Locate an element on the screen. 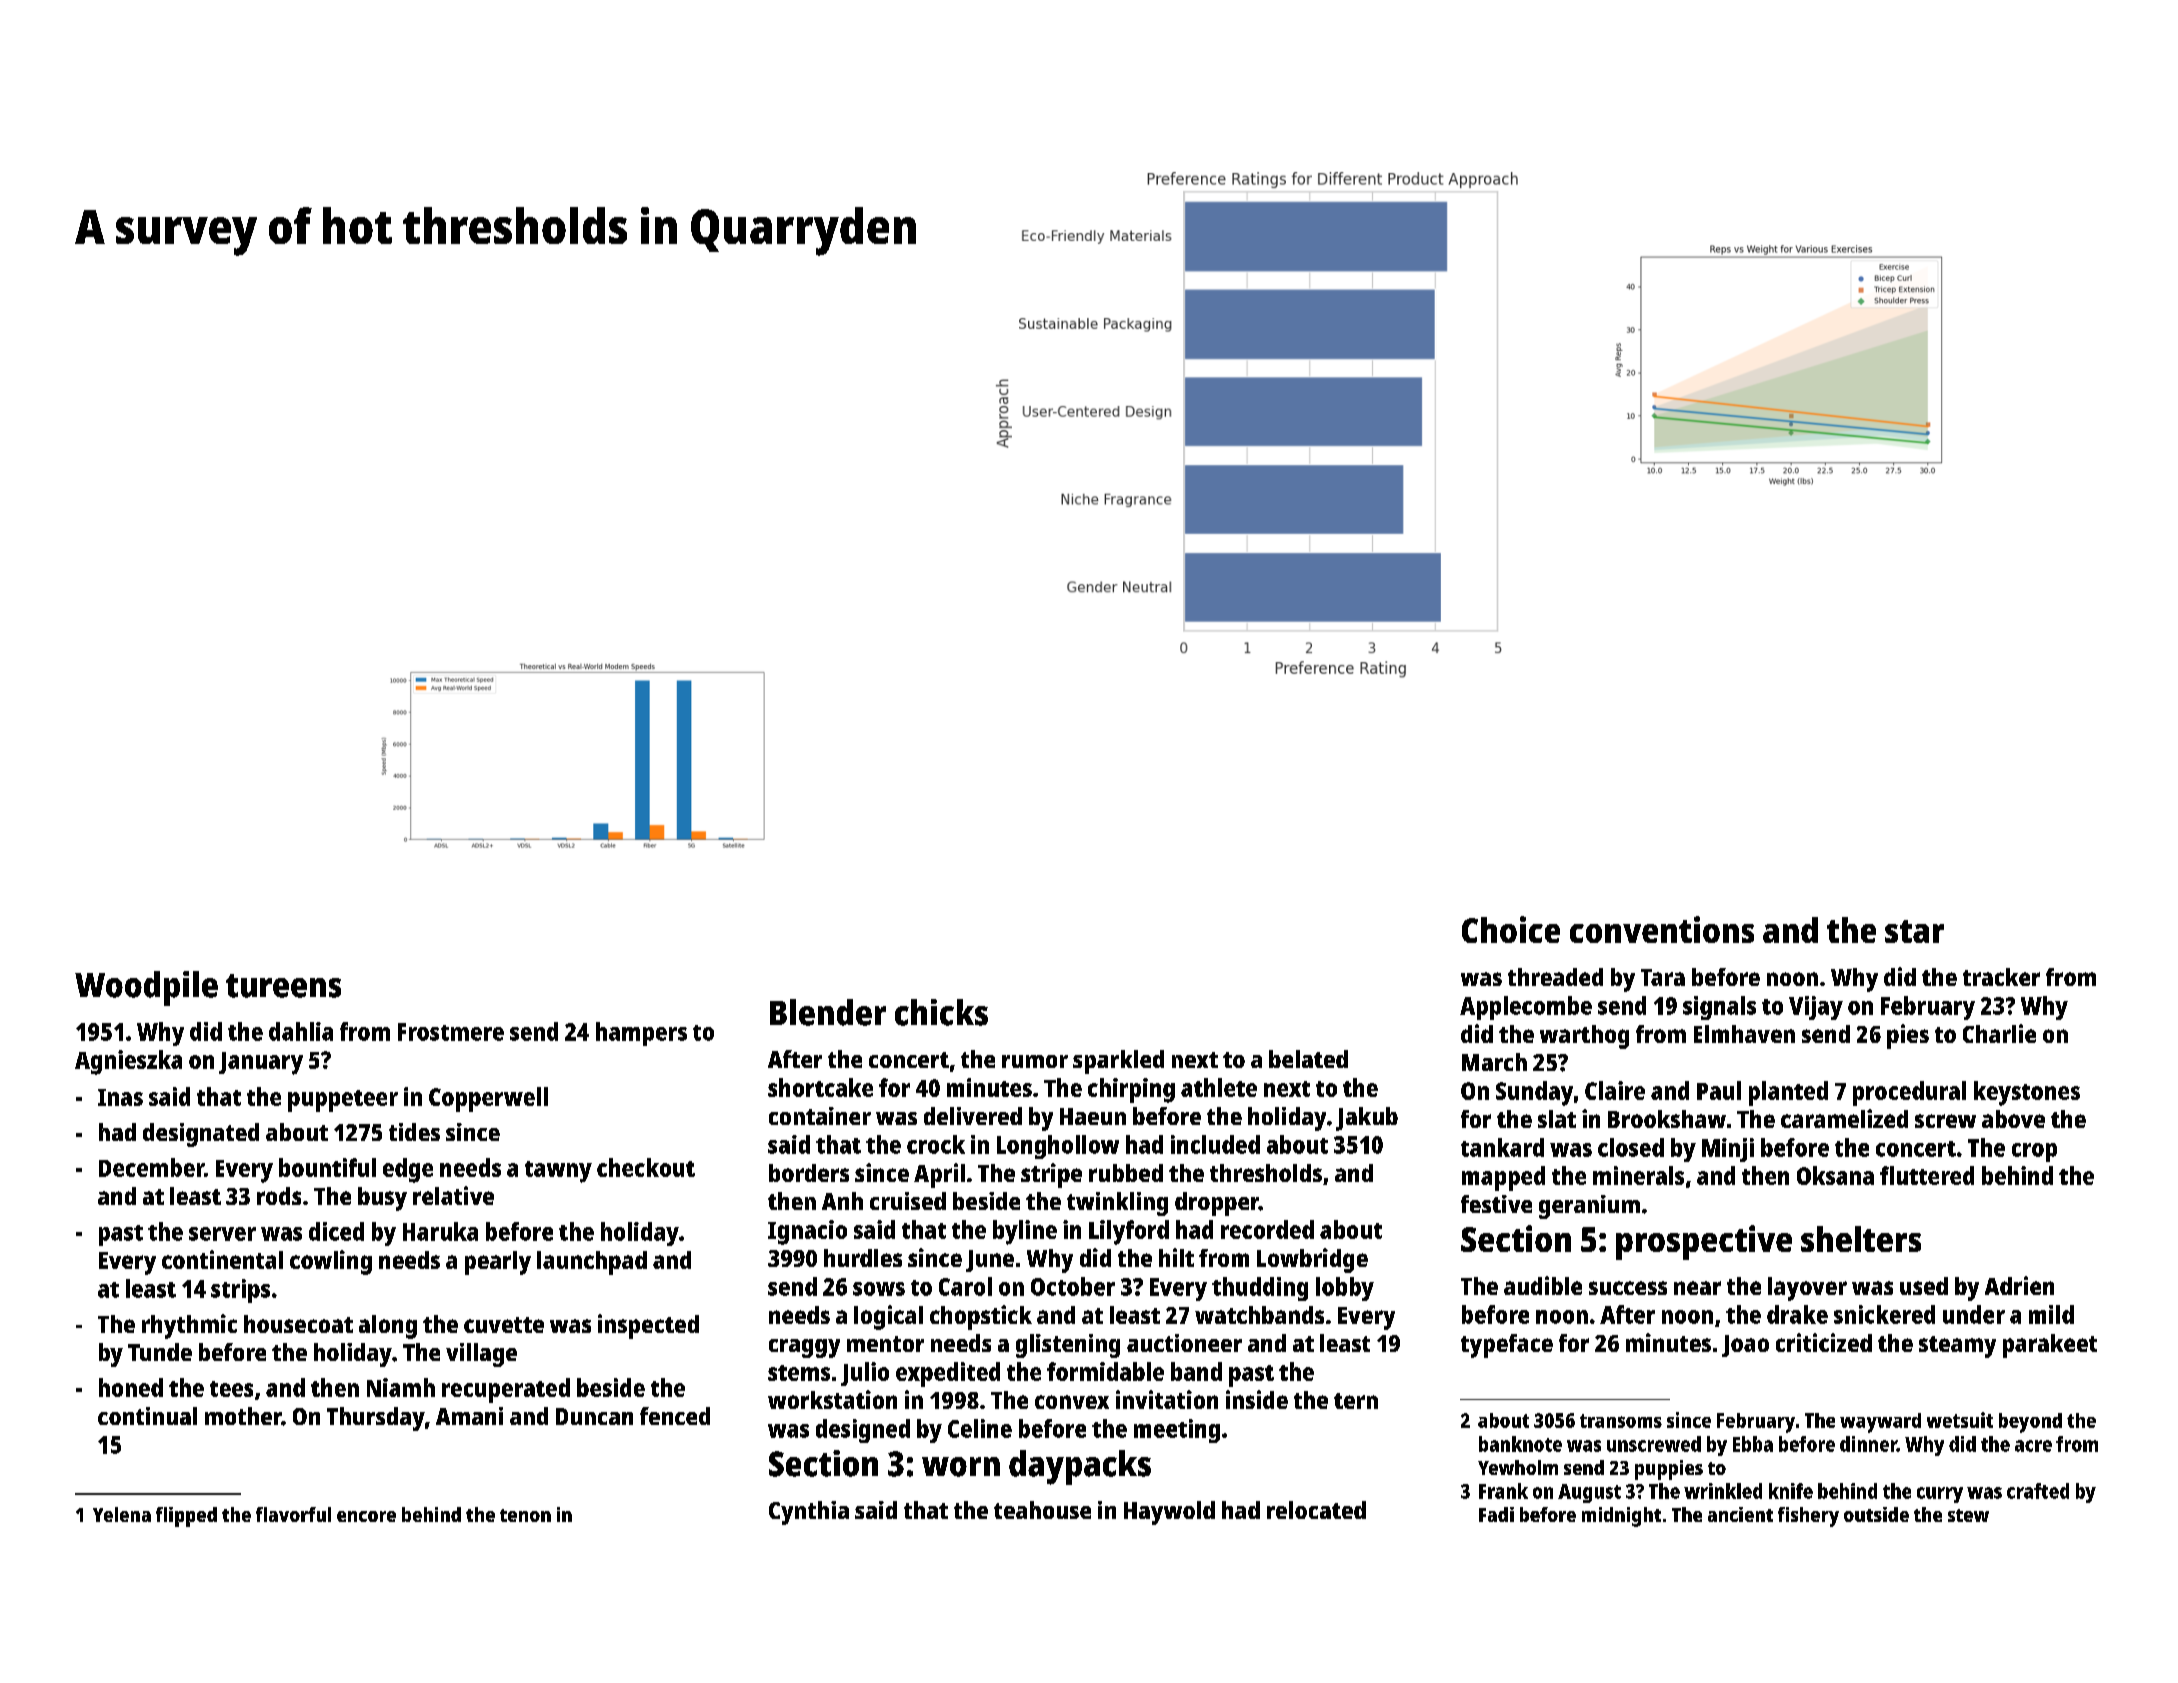 The image size is (2178, 1683). rhythmic is located at coordinates (189, 1326).
